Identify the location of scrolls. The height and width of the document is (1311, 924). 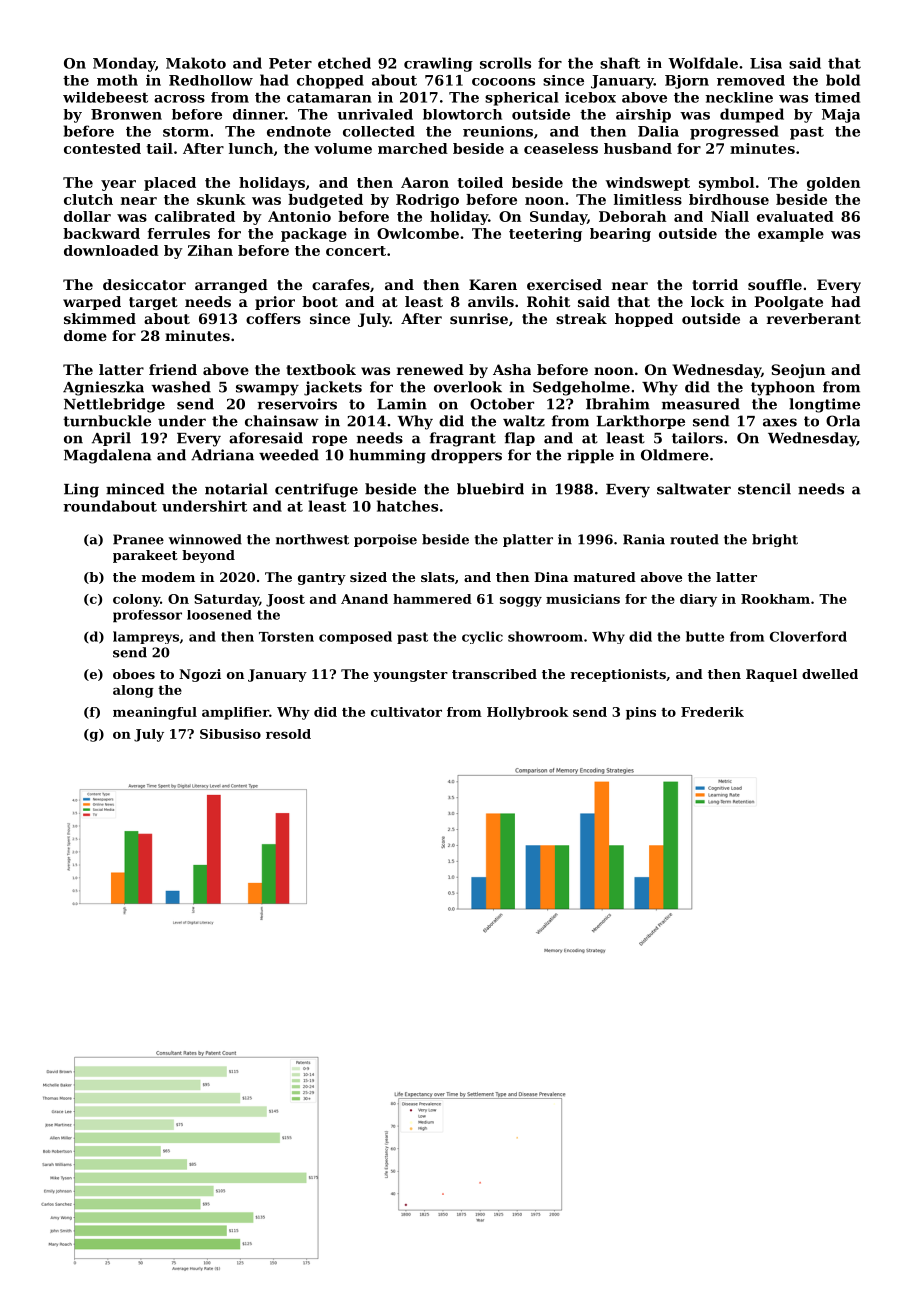
(505, 63).
